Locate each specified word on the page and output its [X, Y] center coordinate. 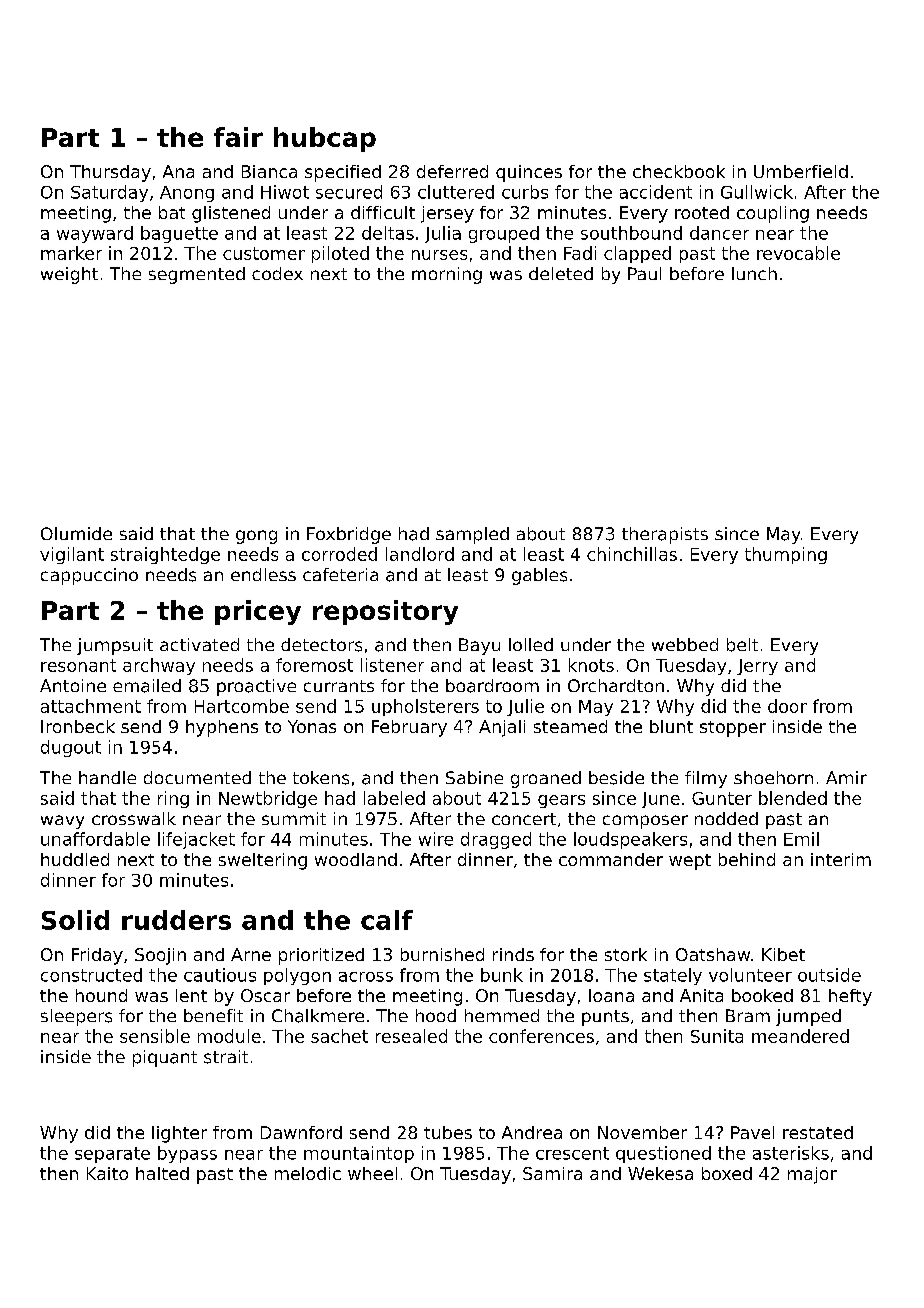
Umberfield [801, 171]
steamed [570, 726]
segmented [197, 275]
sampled [472, 535]
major [812, 1175]
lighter [179, 1134]
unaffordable [95, 839]
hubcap [325, 139]
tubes [448, 1132]
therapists [665, 535]
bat [172, 212]
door [787, 706]
